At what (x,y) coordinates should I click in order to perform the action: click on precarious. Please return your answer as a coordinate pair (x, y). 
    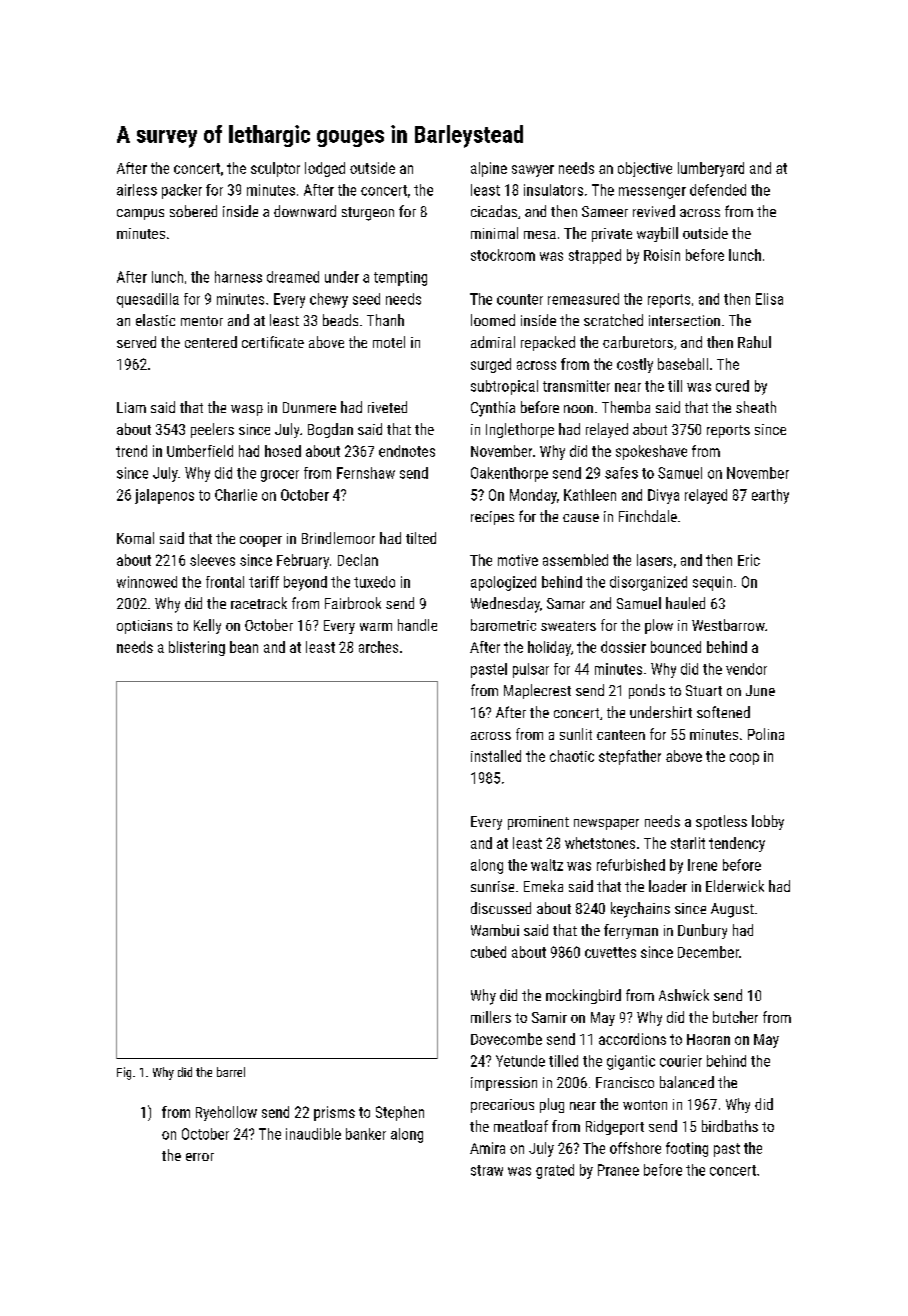
    Looking at the image, I should click on (502, 1106).
